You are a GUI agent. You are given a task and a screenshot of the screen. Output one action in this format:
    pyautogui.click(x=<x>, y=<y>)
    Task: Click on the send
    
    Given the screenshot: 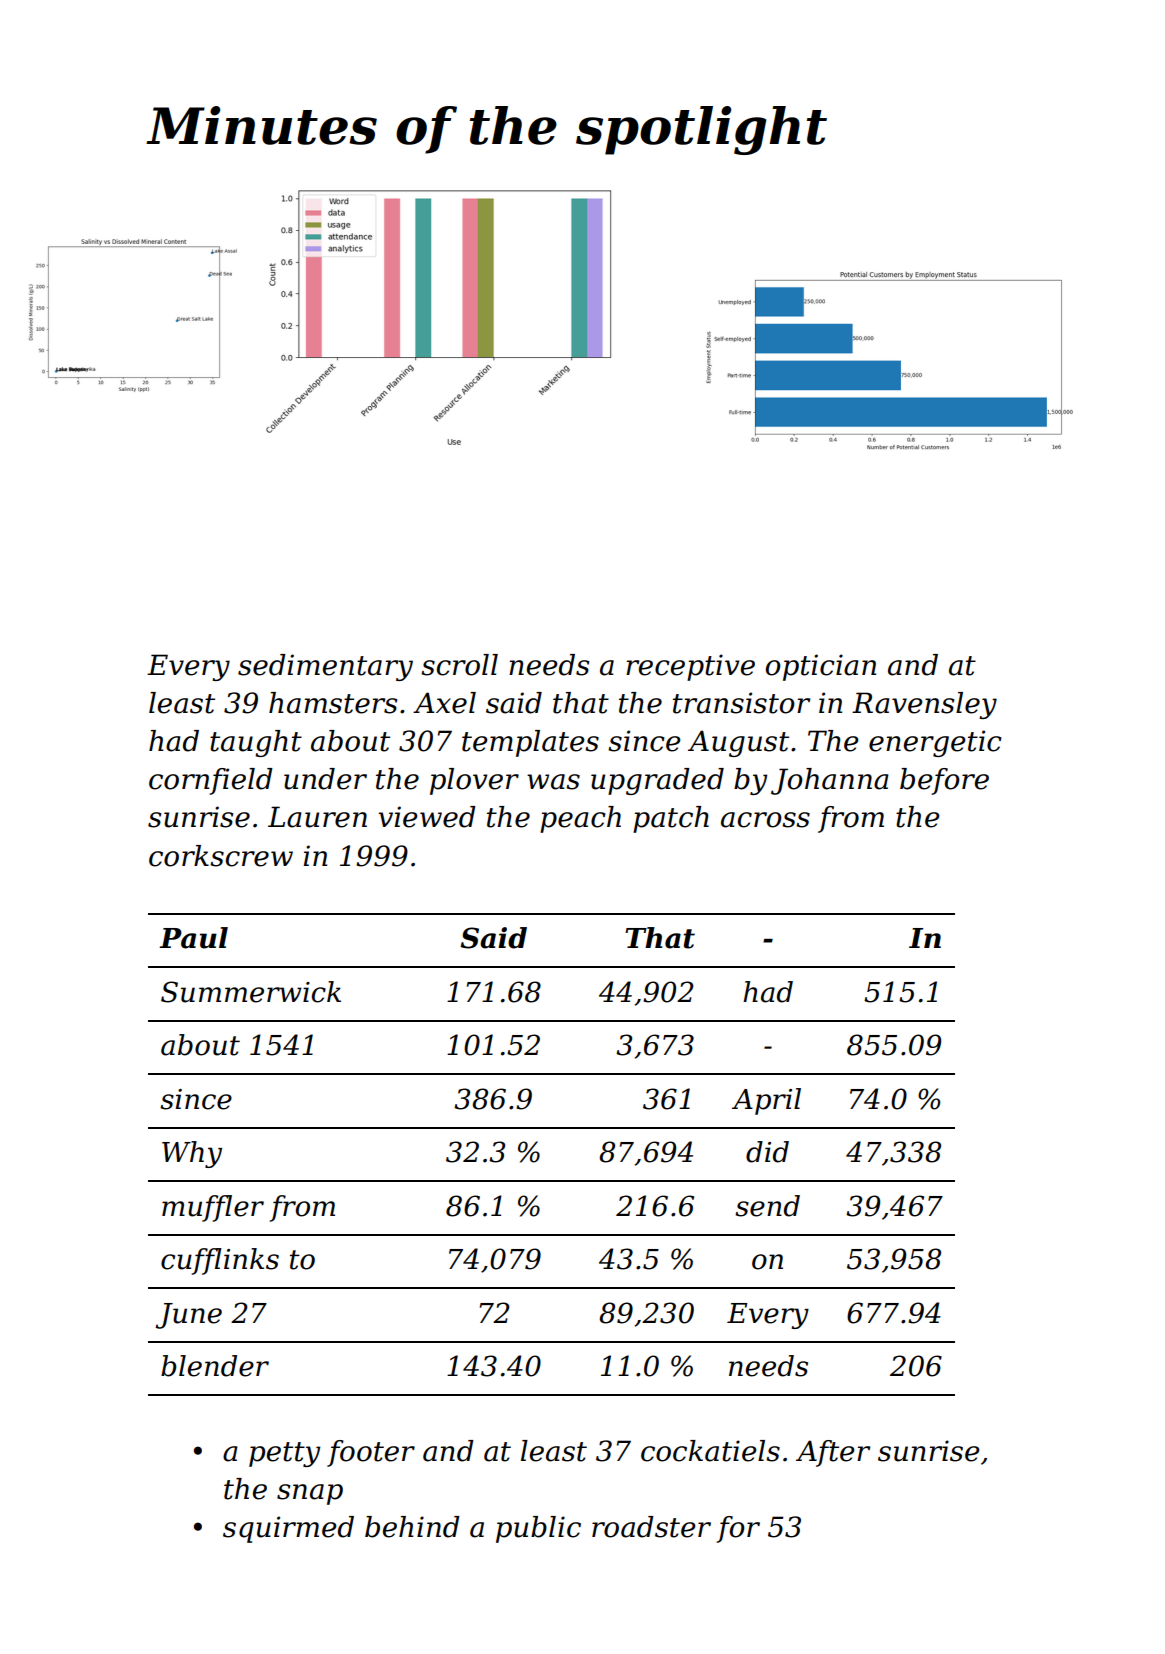 What is the action you would take?
    pyautogui.click(x=767, y=1206)
